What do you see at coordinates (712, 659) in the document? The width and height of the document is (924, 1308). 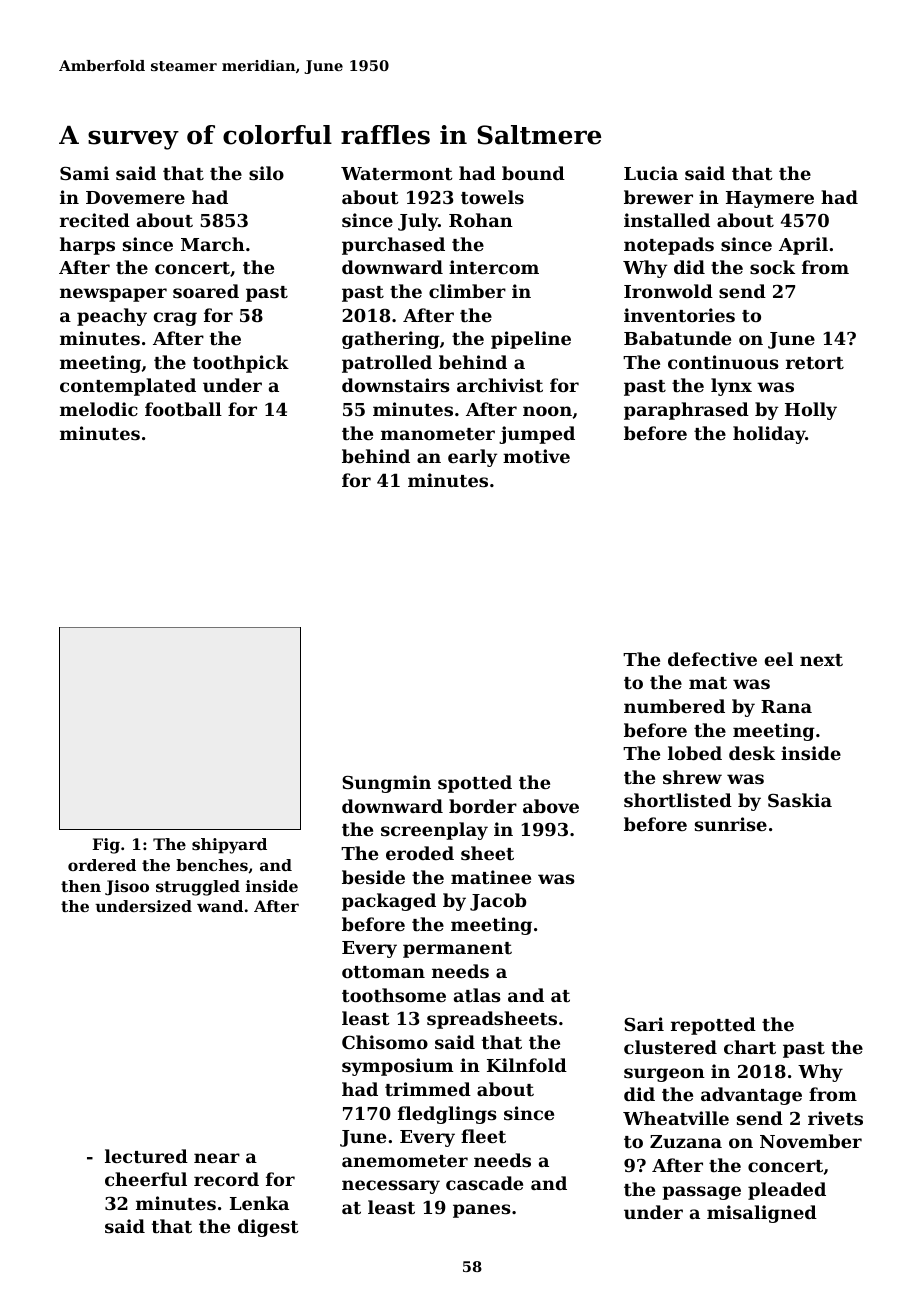 I see `defective` at bounding box center [712, 659].
